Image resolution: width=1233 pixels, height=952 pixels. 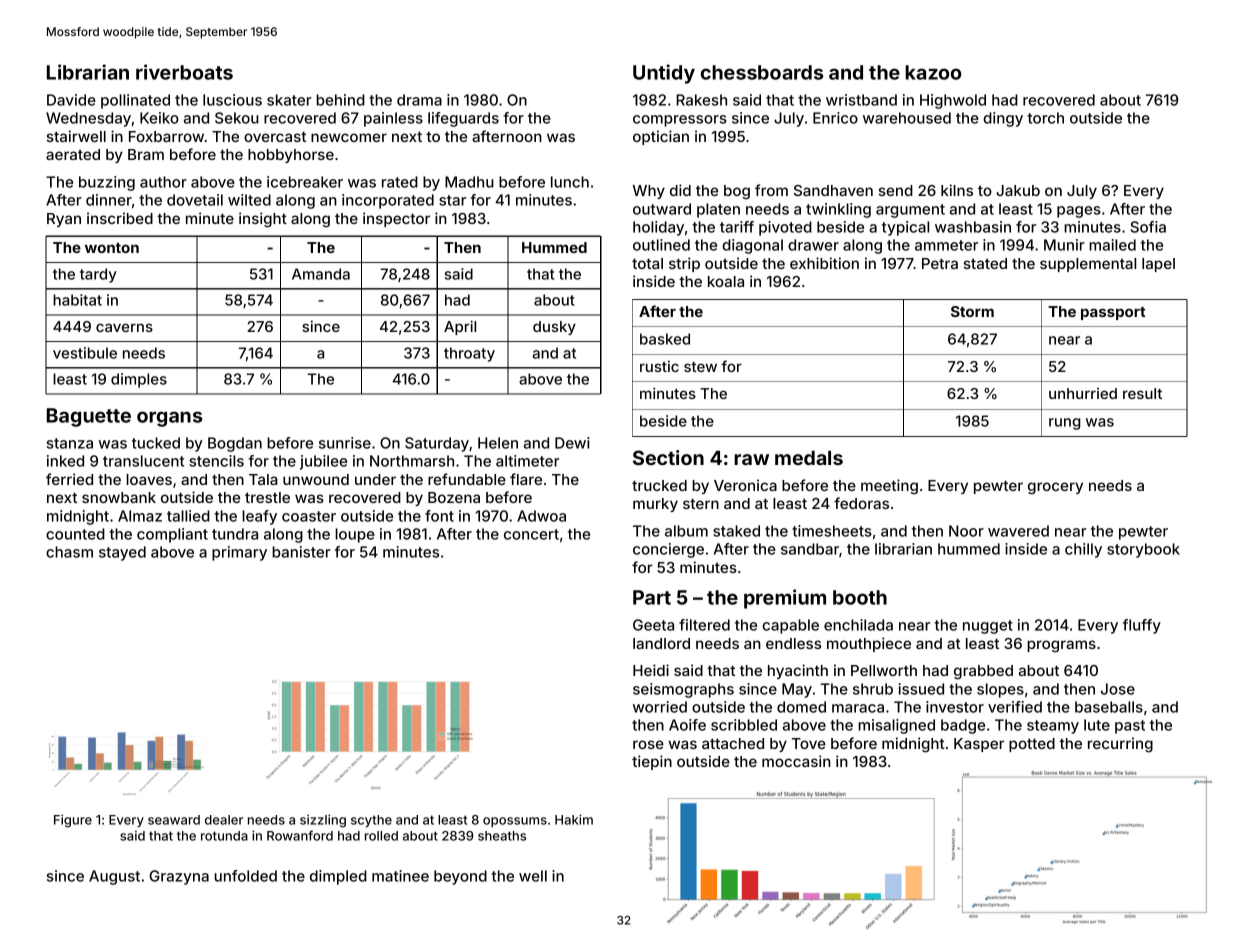 What do you see at coordinates (1018, 190) in the page?
I see `Jakub` at bounding box center [1018, 190].
